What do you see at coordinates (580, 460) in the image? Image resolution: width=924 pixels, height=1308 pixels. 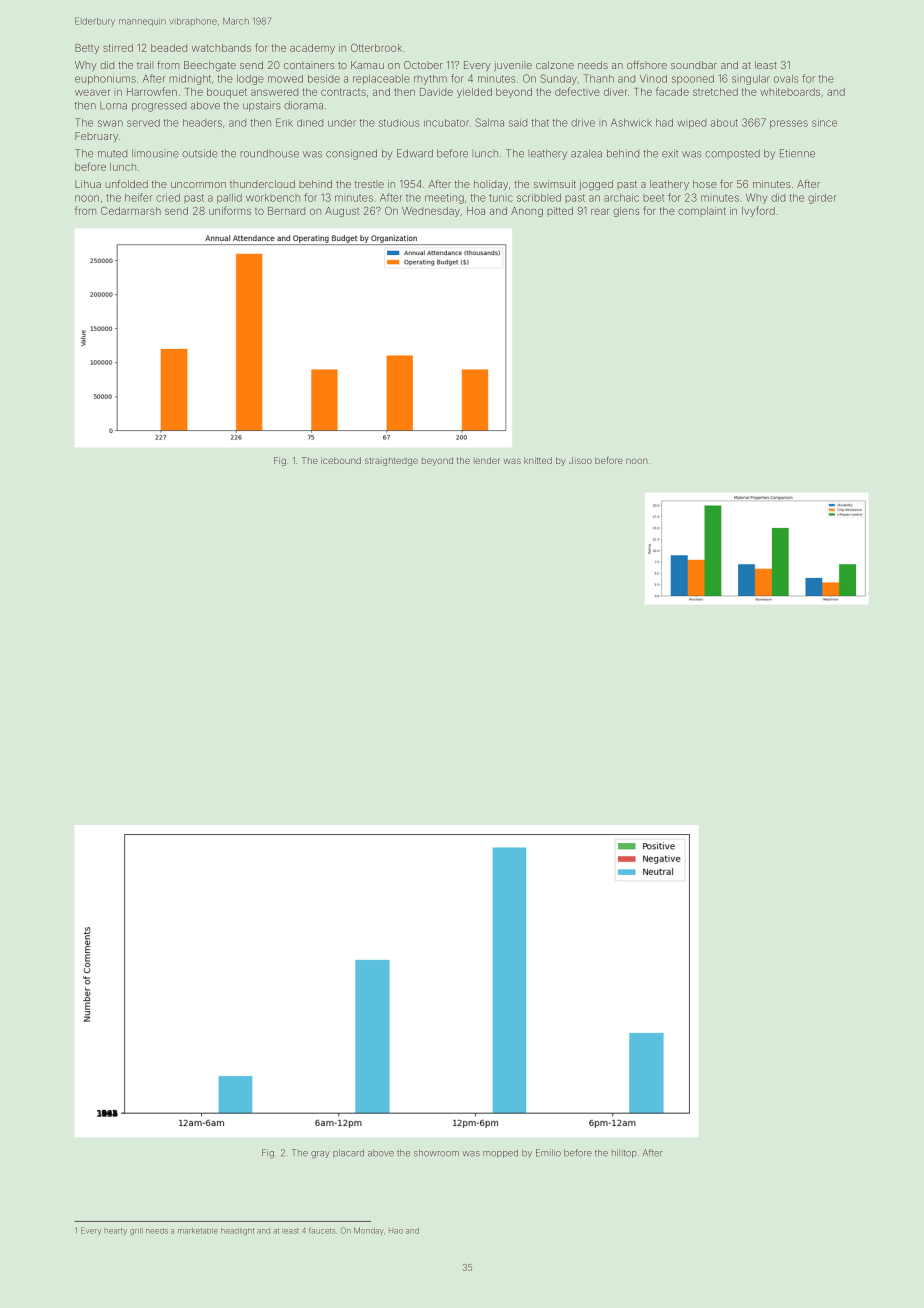 I see `Jisoo` at bounding box center [580, 460].
